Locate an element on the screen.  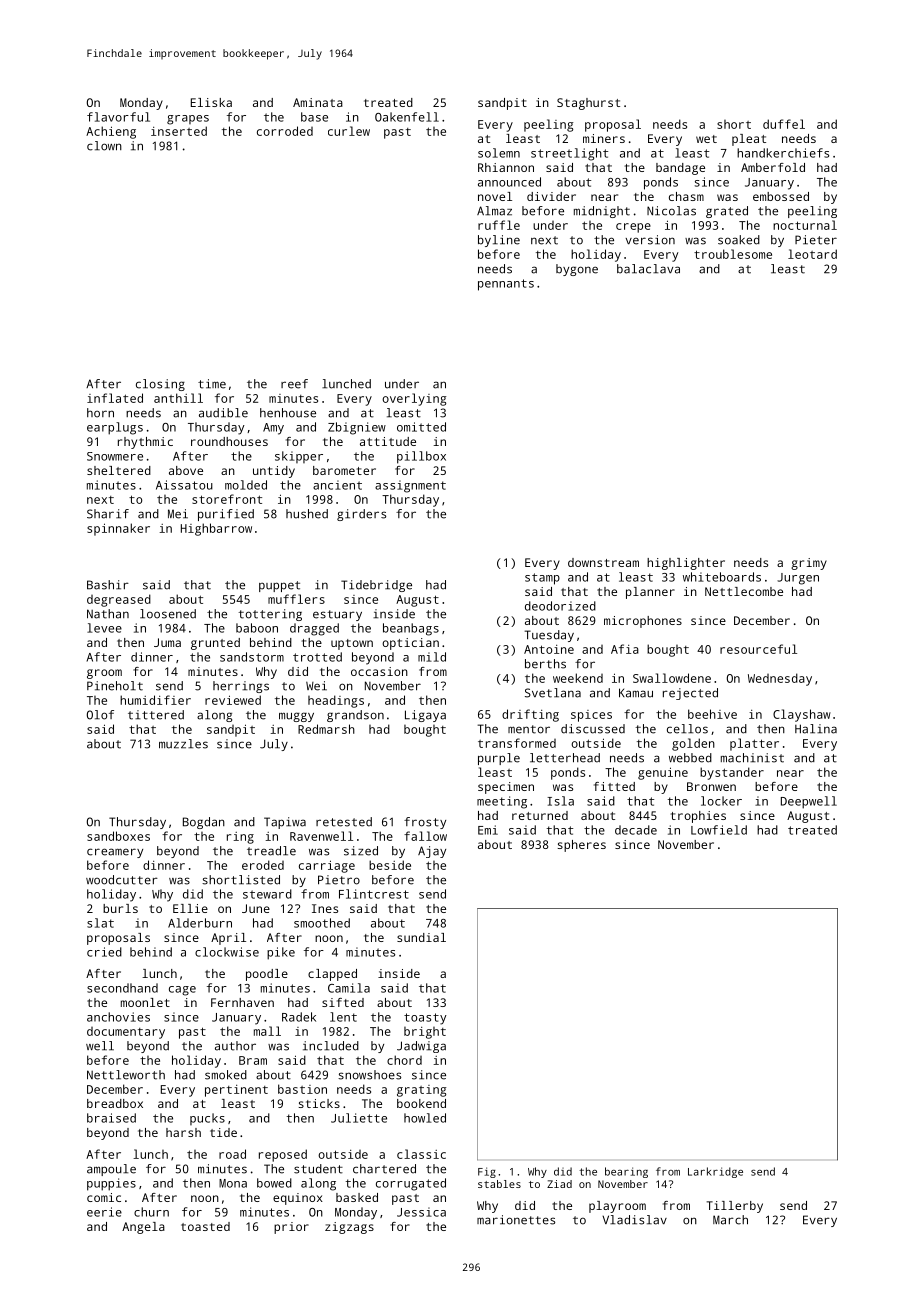
pleat is located at coordinates (749, 140).
